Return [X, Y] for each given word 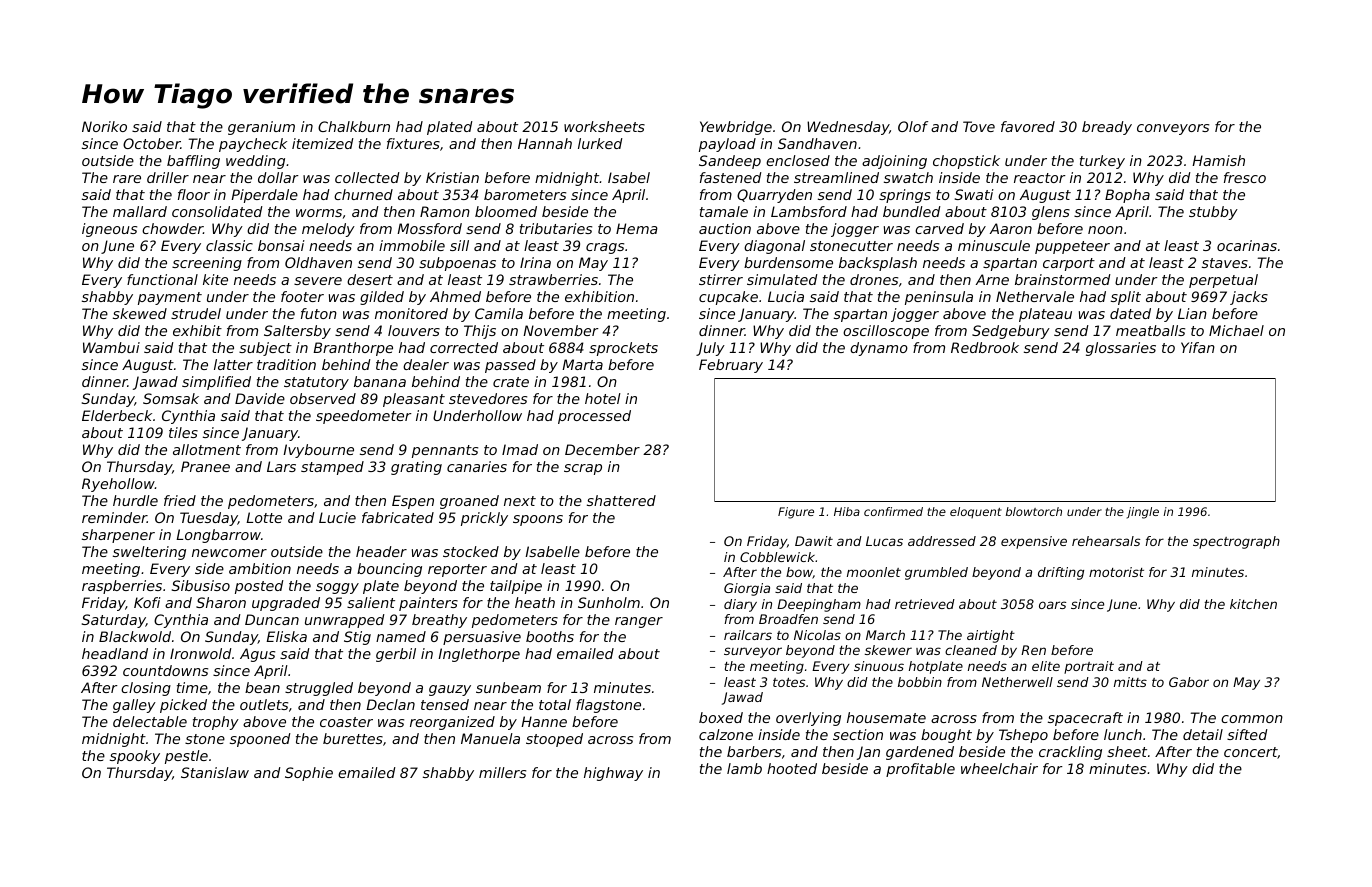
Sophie [309, 774]
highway [613, 774]
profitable [920, 770]
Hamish [1218, 160]
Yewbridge [736, 128]
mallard [140, 211]
